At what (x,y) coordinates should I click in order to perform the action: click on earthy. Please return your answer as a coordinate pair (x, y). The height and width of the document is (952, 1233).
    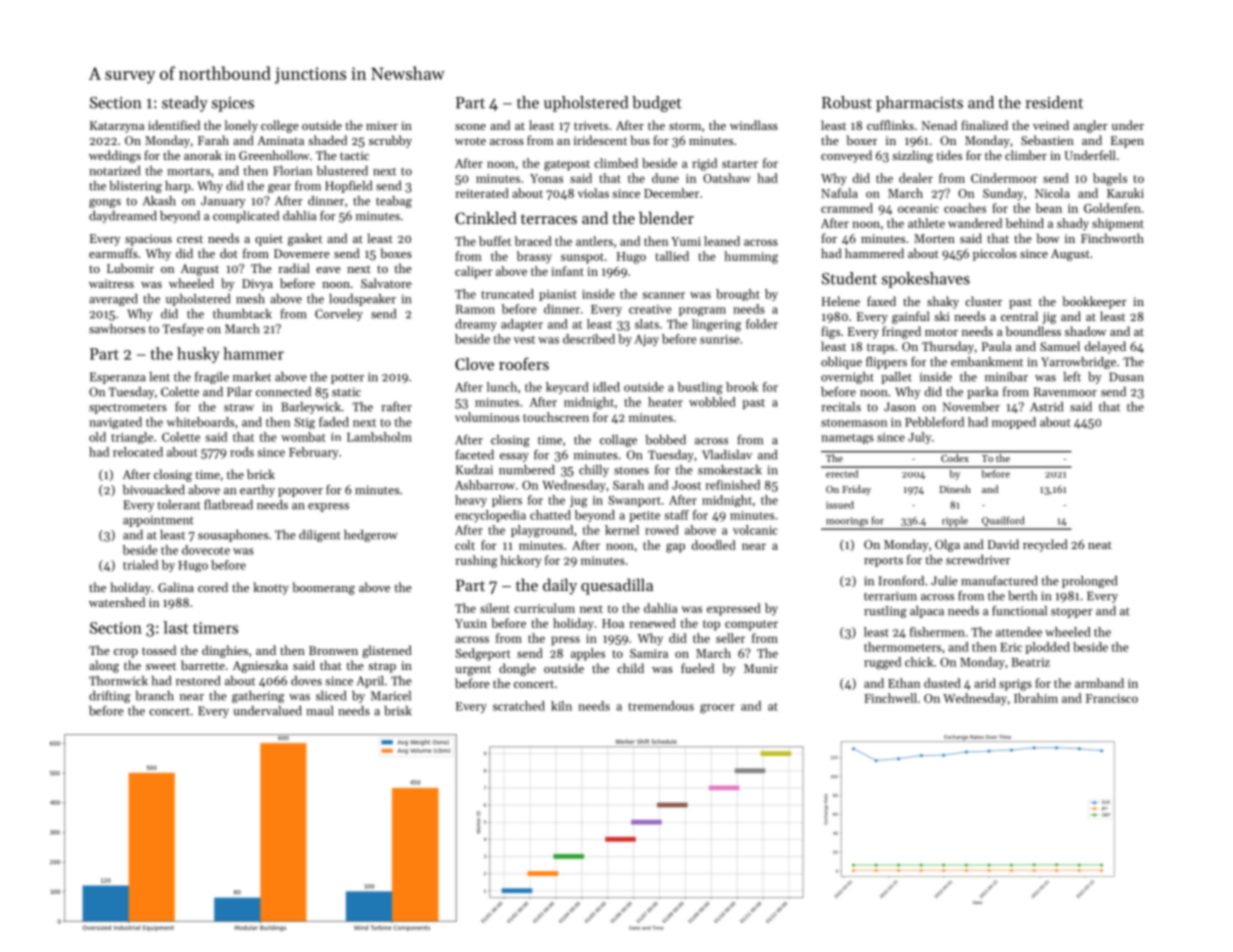
    Looking at the image, I should click on (257, 491).
